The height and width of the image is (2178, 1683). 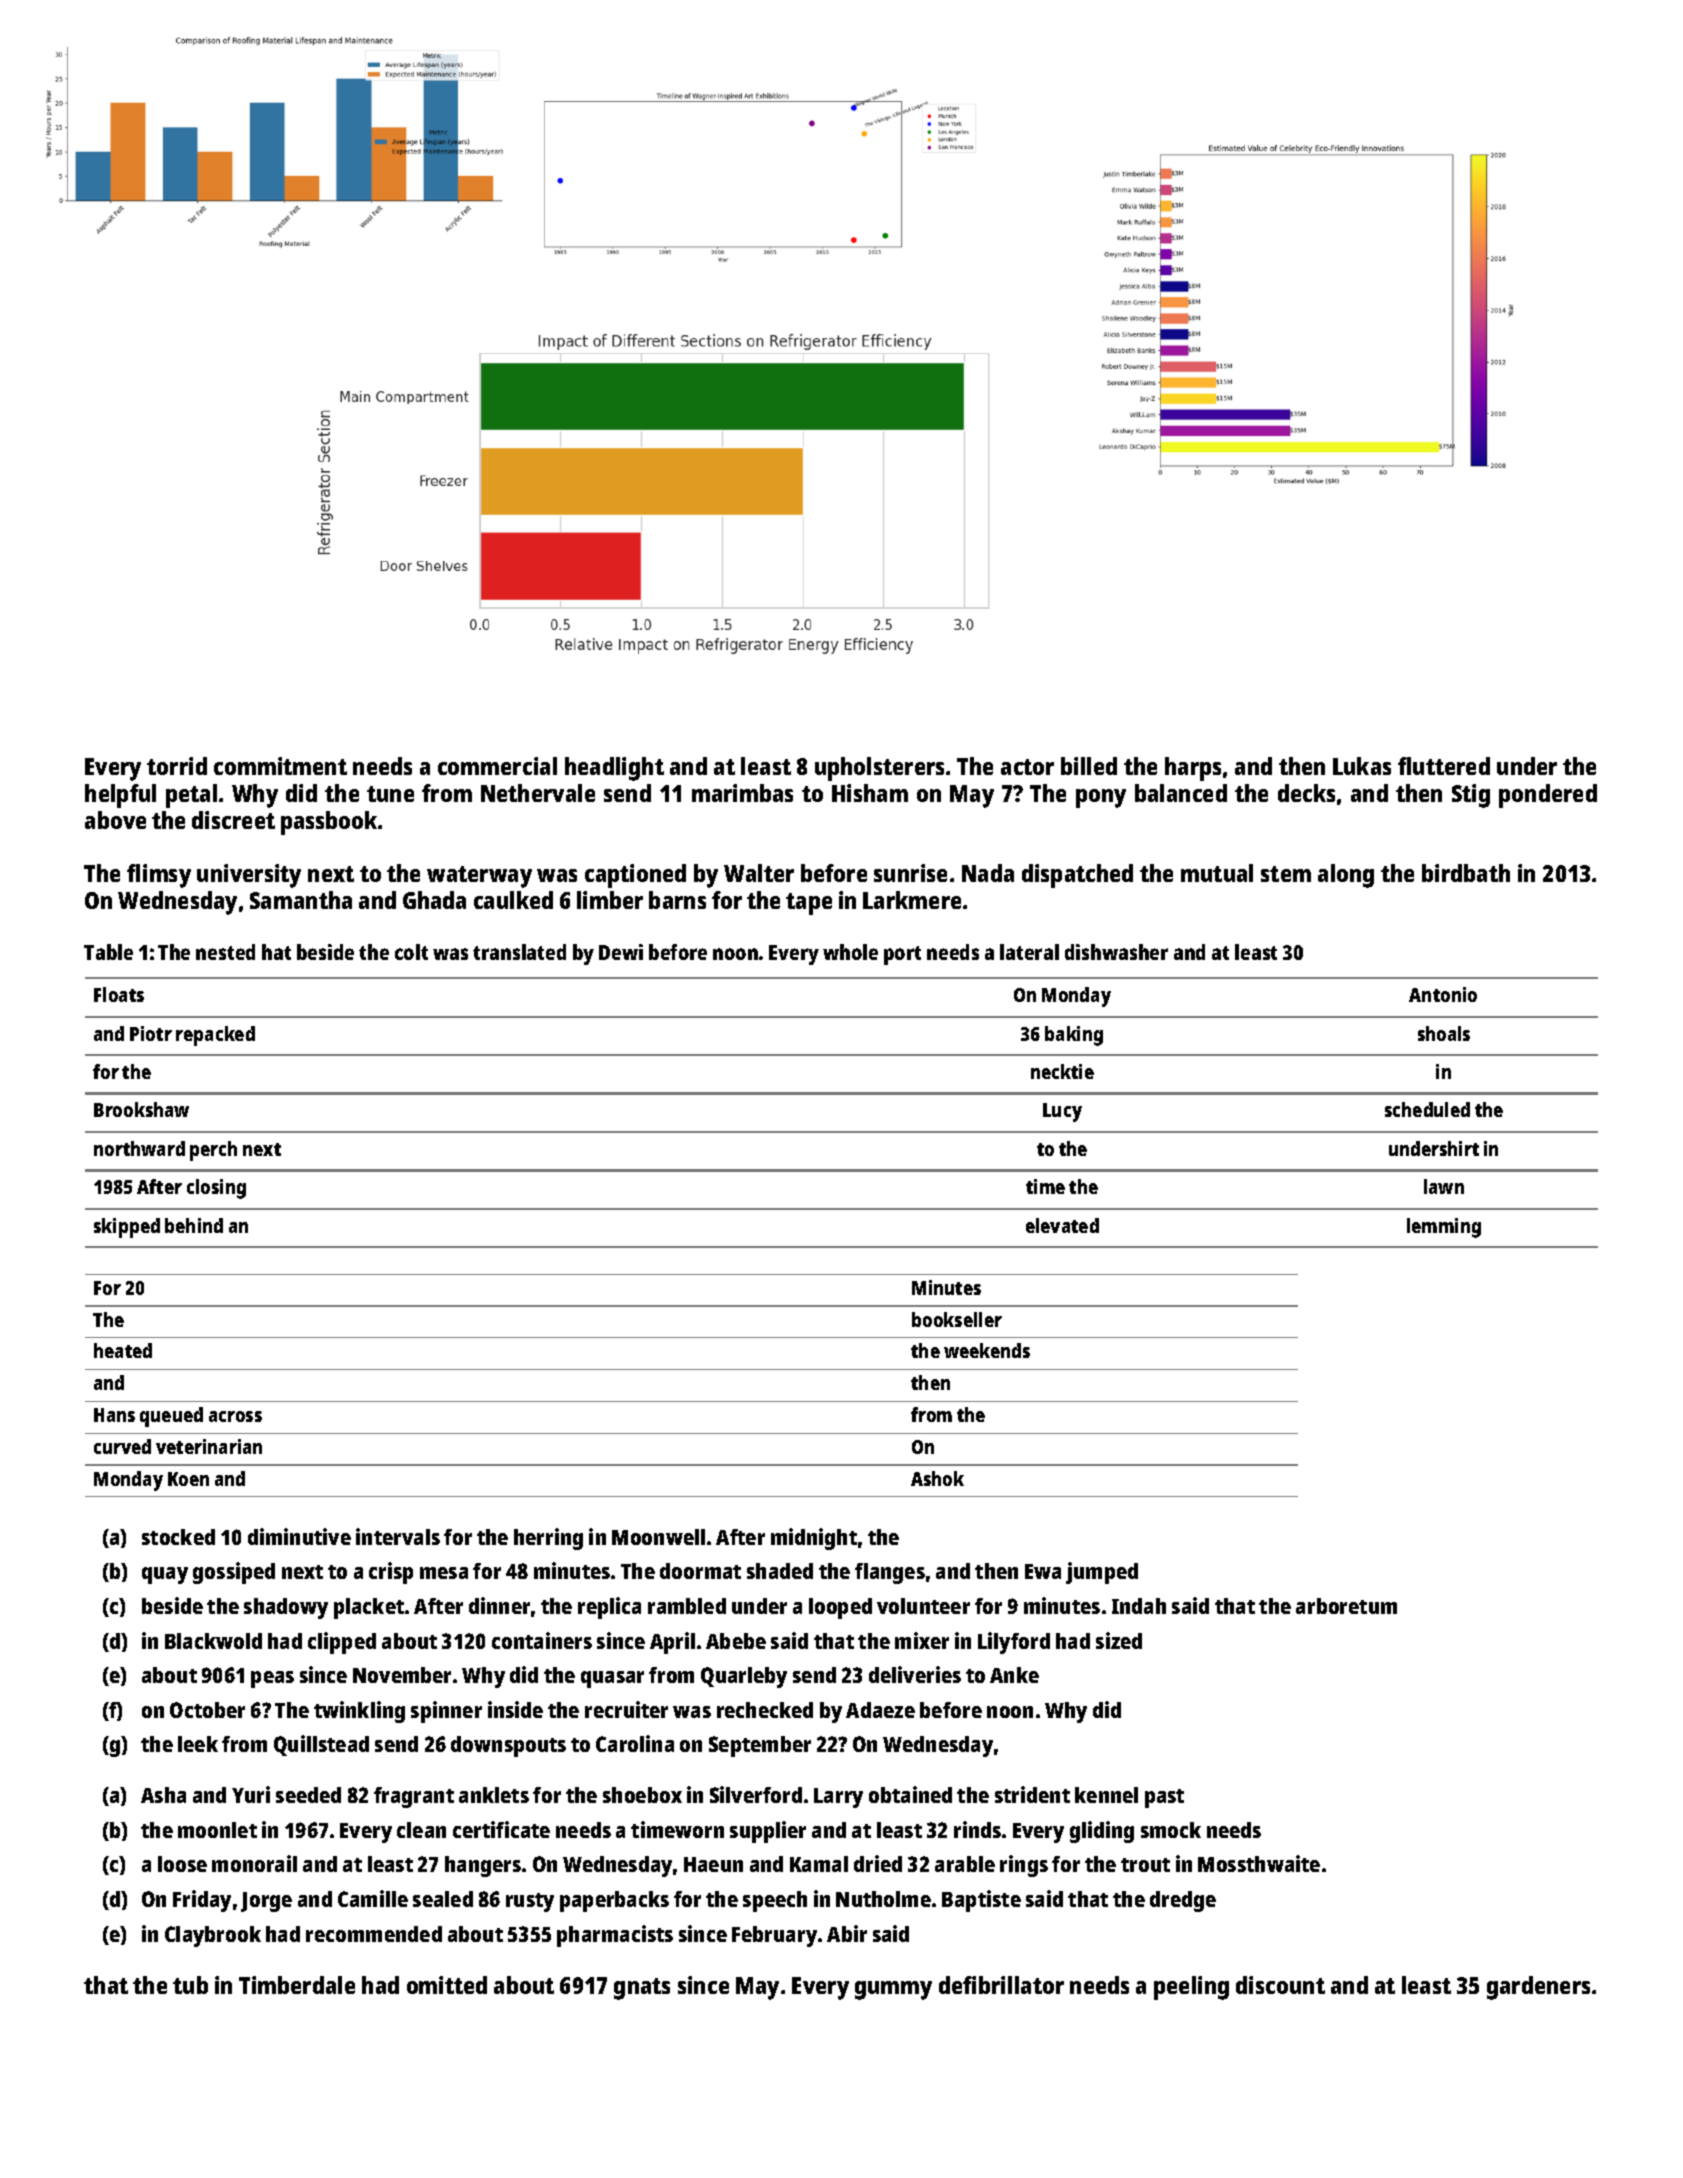 I want to click on repacked, so click(x=215, y=1036).
